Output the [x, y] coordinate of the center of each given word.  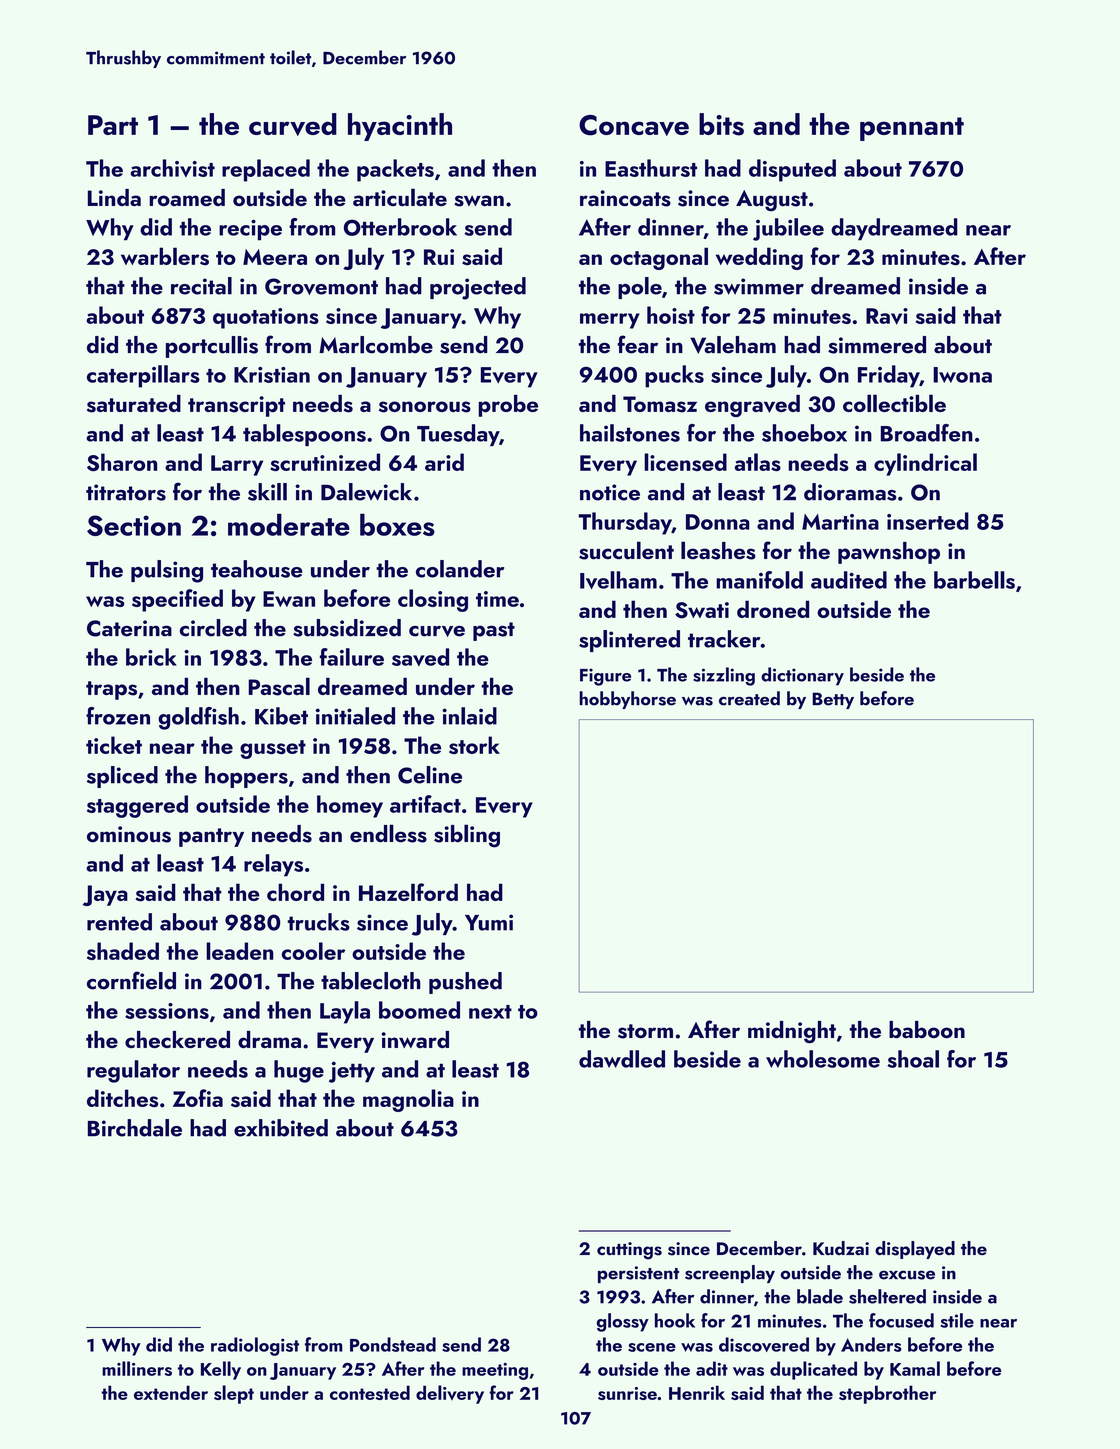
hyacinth [400, 127]
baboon [927, 1029]
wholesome [823, 1059]
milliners [137, 1368]
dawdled [622, 1059]
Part [113, 125]
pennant [912, 129]
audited [849, 580]
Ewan [289, 599]
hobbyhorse [627, 700]
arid [444, 462]
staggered [137, 806]
